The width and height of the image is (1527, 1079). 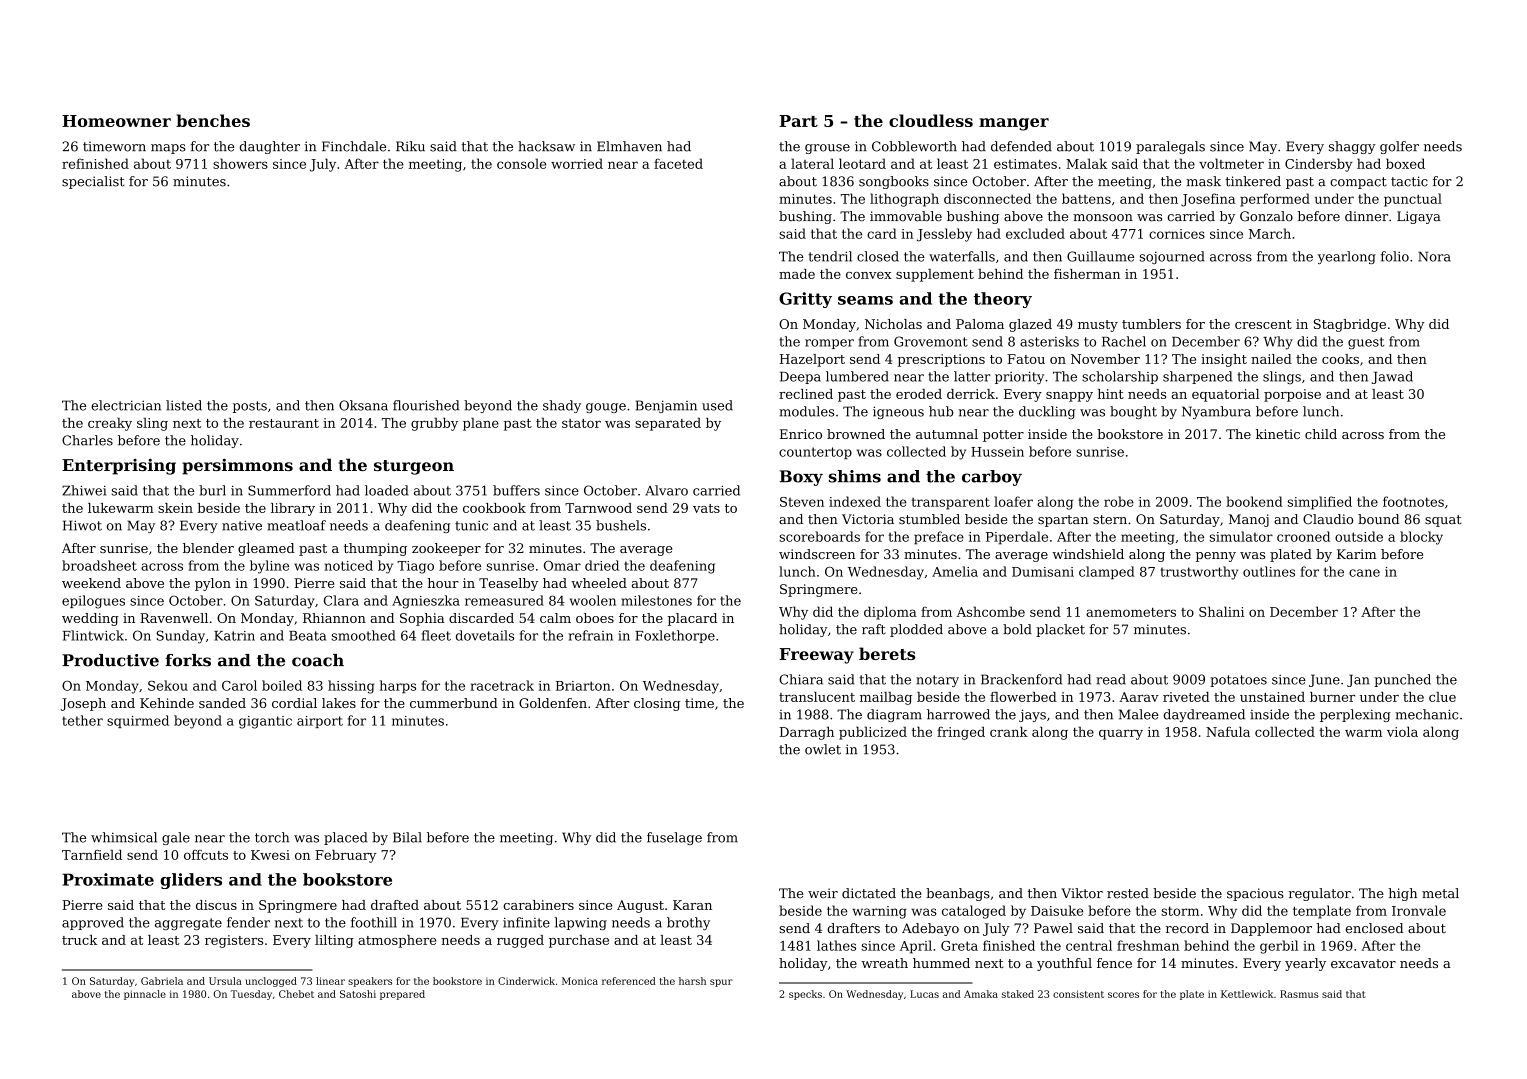 I want to click on pinnacle, so click(x=145, y=995).
